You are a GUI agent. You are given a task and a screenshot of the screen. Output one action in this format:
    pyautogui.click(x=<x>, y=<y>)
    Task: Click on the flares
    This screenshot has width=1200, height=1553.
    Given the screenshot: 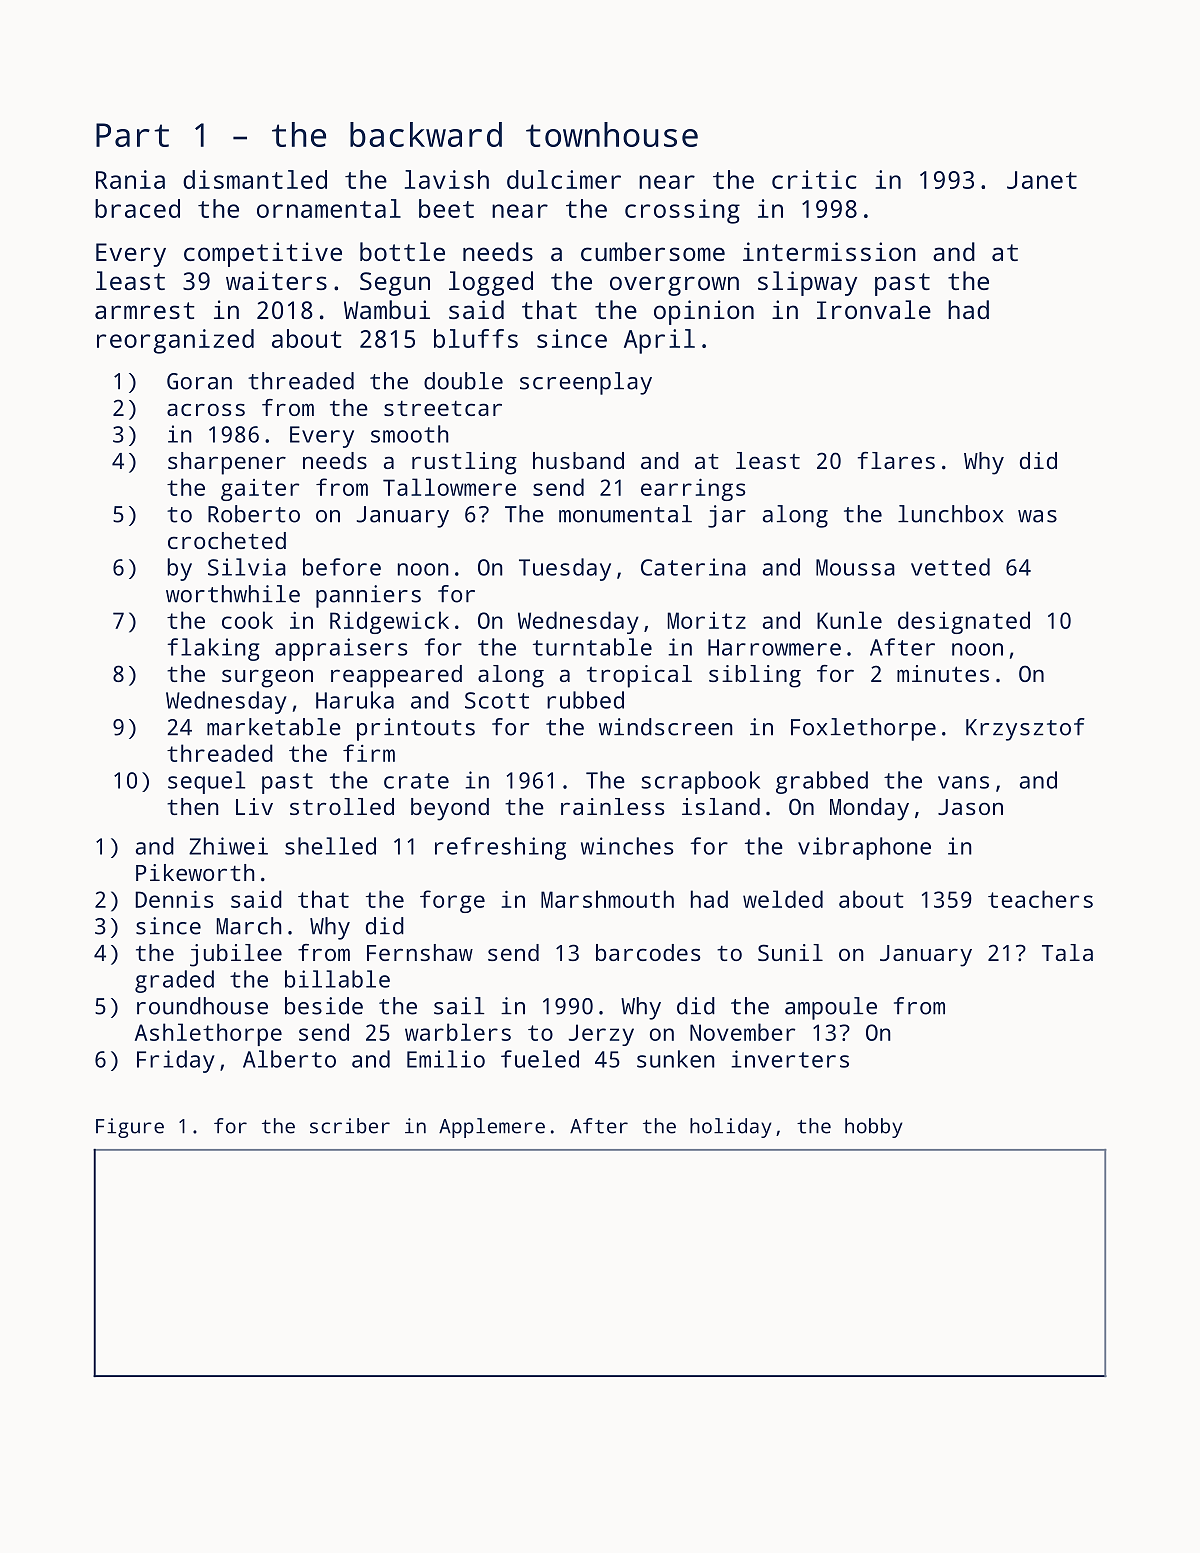 What is the action you would take?
    pyautogui.click(x=896, y=460)
